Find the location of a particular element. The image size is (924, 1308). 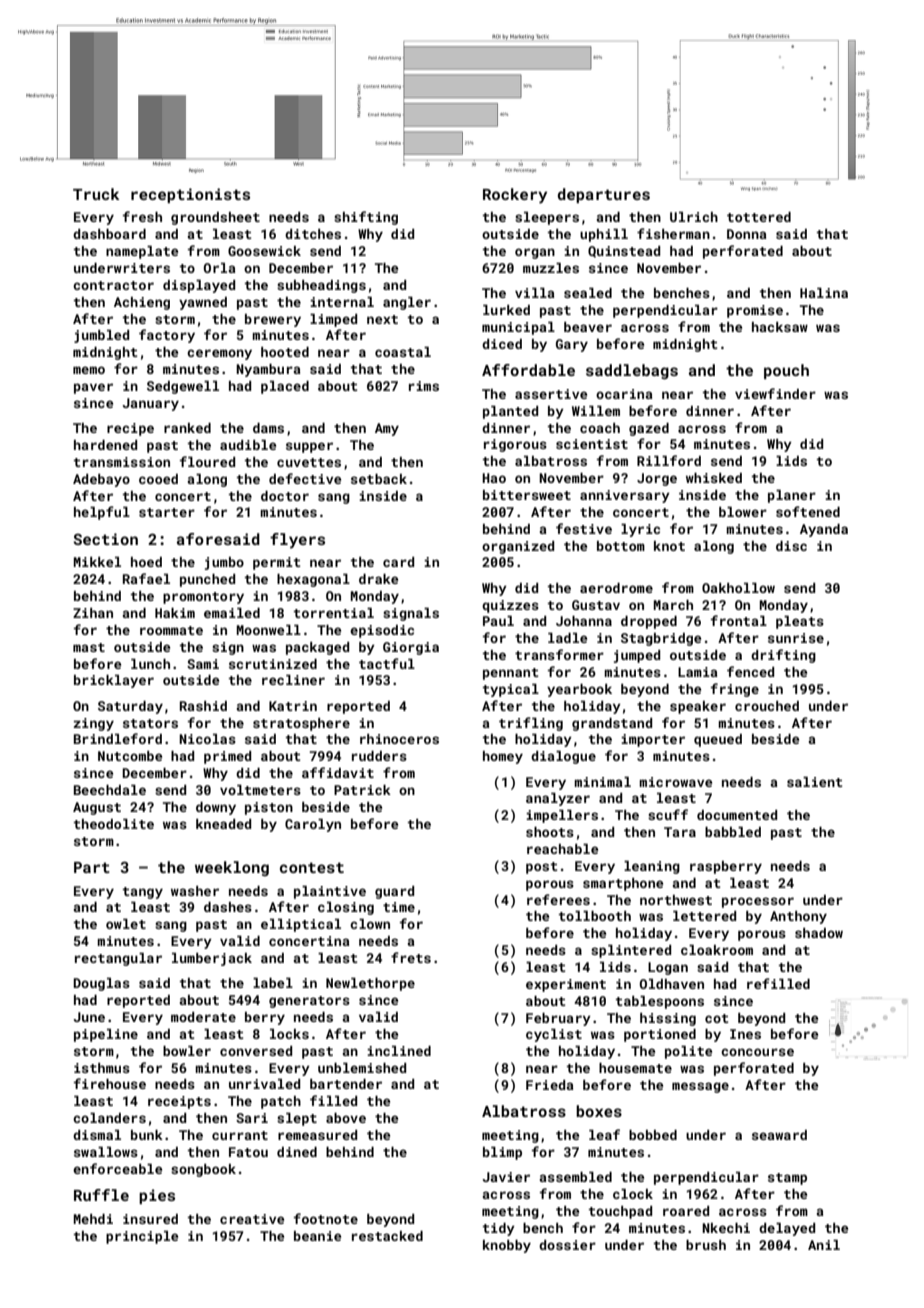

Anil is located at coordinates (824, 1245).
